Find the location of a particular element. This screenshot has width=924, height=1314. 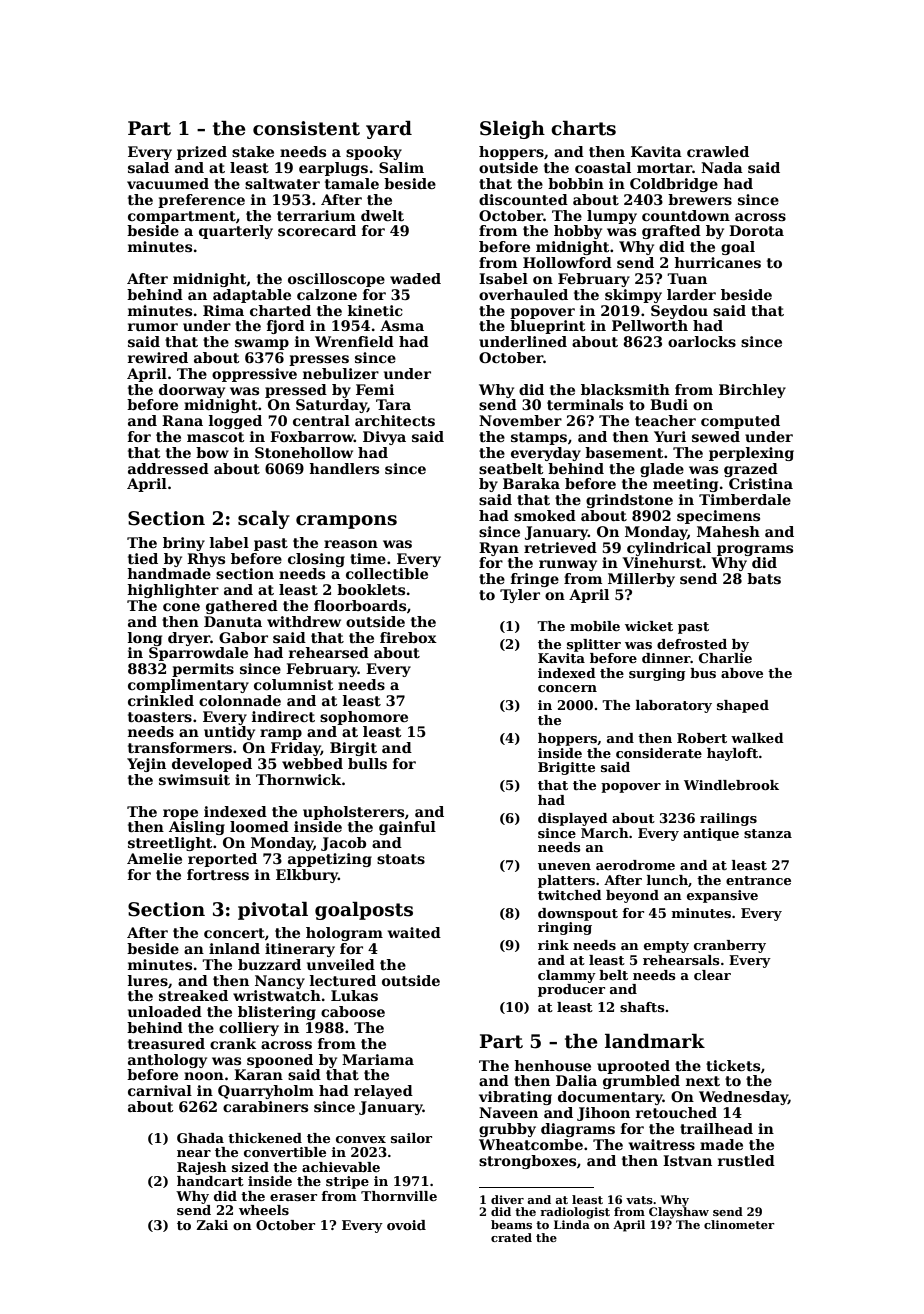

tied is located at coordinates (143, 558).
